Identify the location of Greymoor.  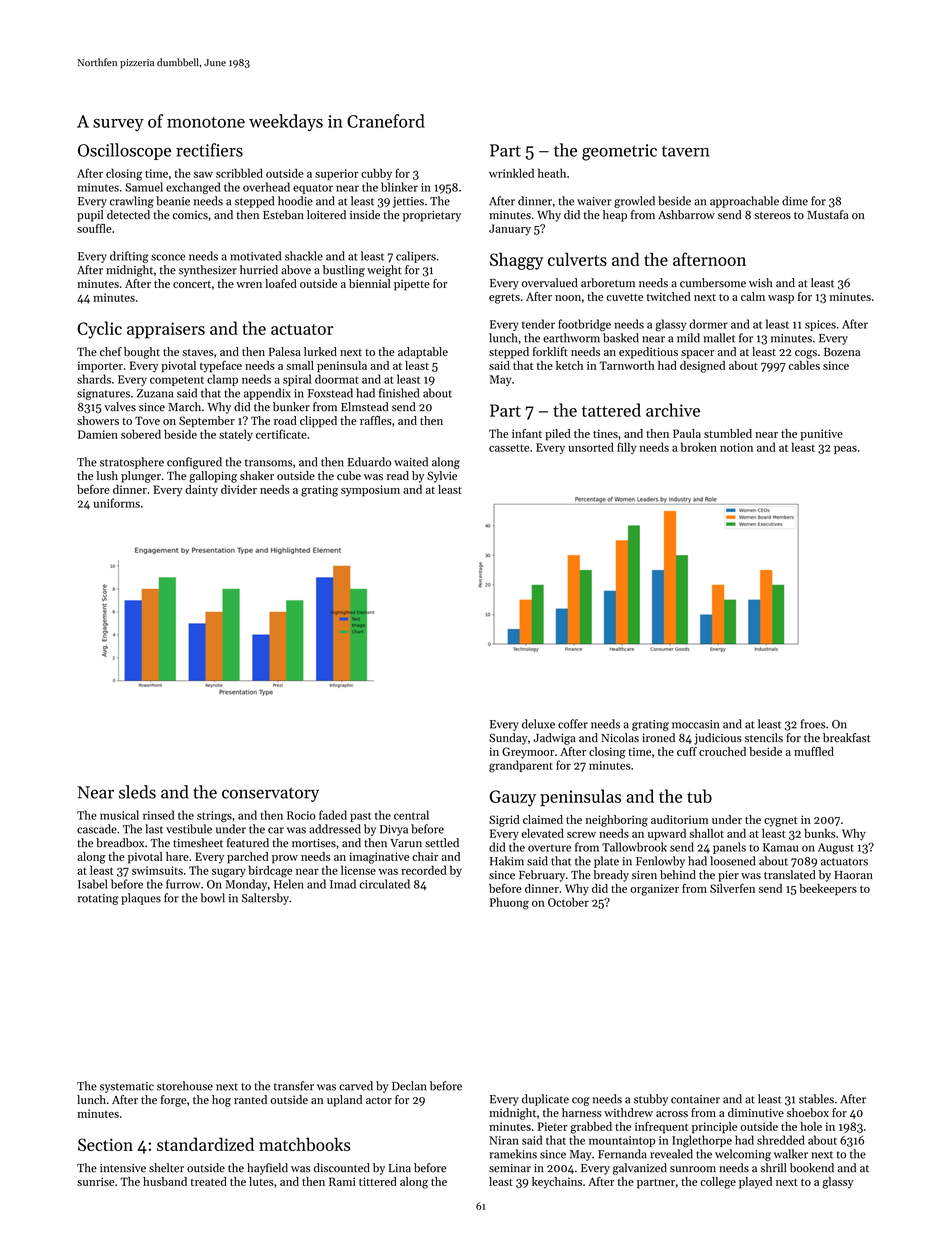
(528, 753).
